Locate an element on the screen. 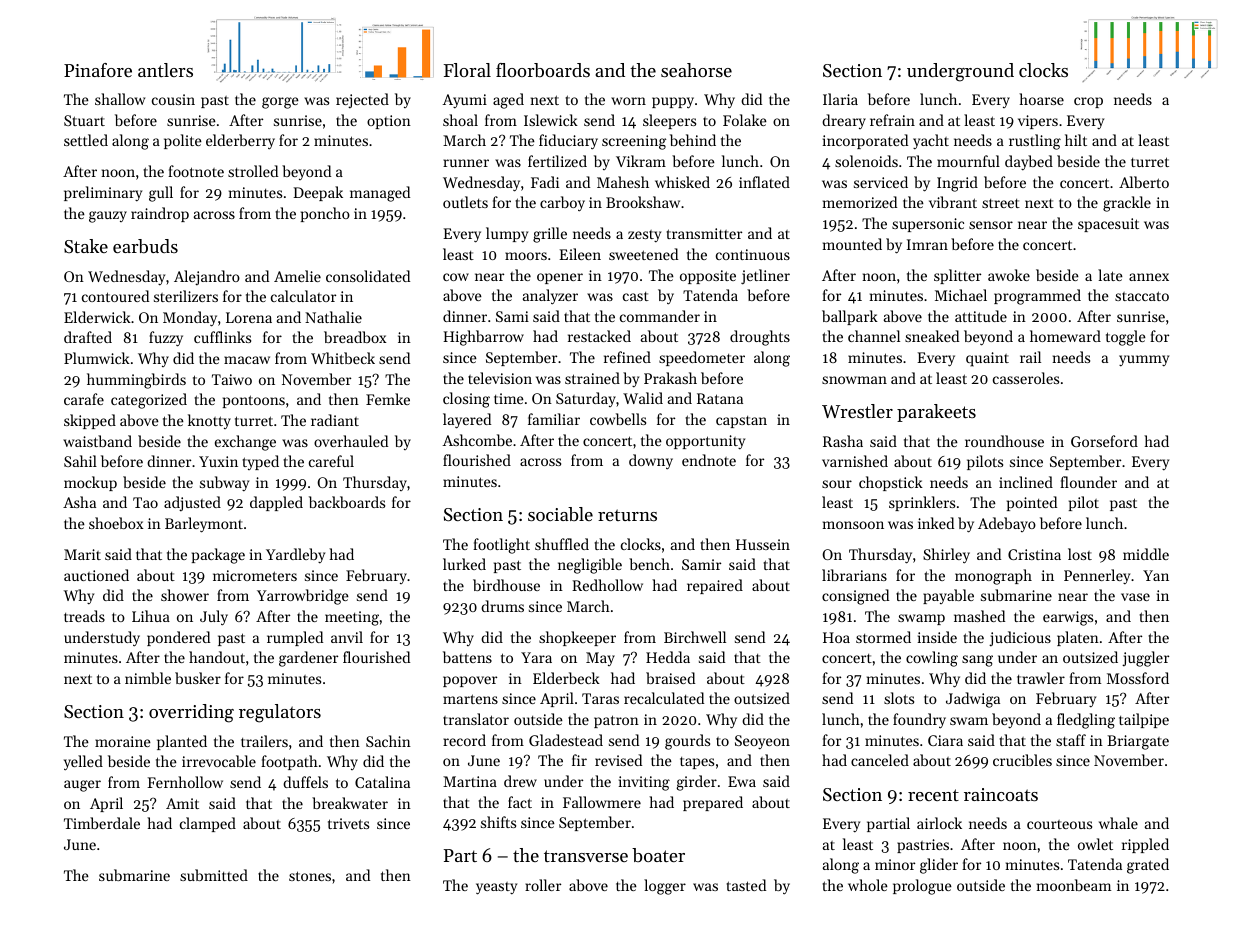  rippled is located at coordinates (1145, 845).
